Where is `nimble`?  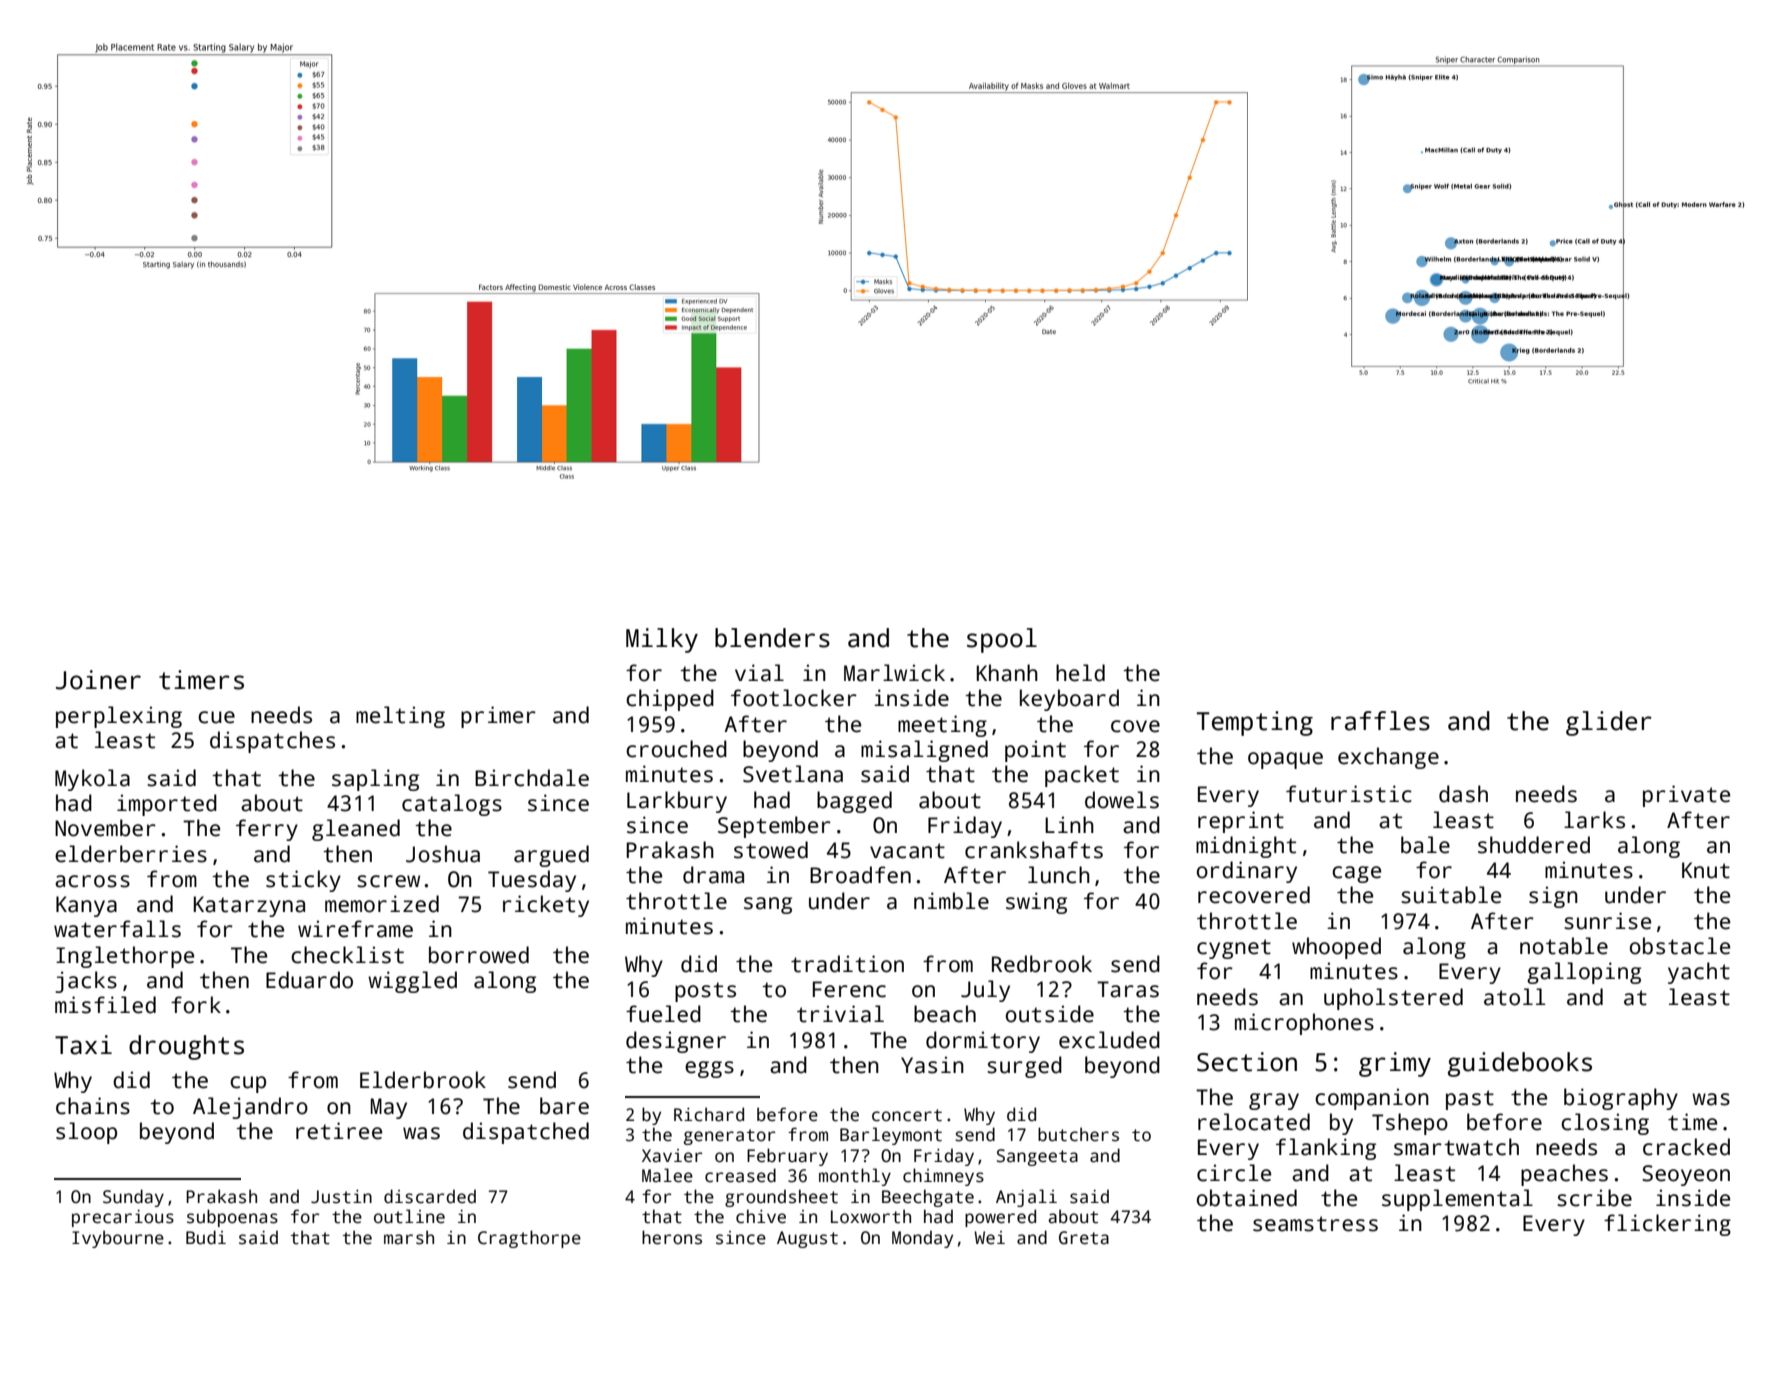
nimble is located at coordinates (951, 901).
